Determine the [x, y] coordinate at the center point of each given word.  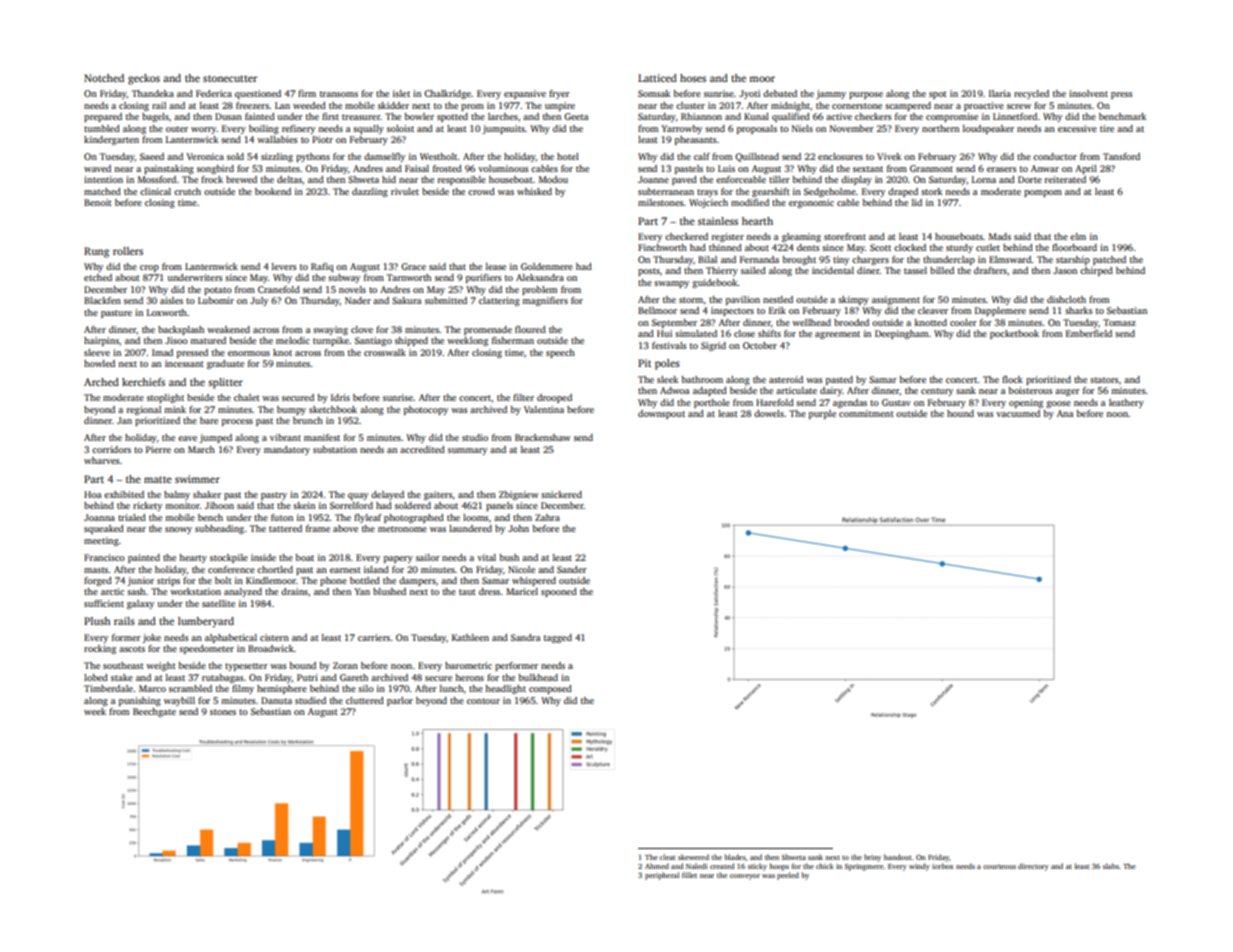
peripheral [662, 876]
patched [1109, 260]
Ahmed [657, 866]
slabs [1111, 866]
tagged [558, 638]
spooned [559, 592]
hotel [568, 156]
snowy [178, 530]
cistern [274, 637]
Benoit [98, 202]
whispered [534, 581]
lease [496, 266]
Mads [1000, 236]
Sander [572, 569]
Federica [214, 93]
